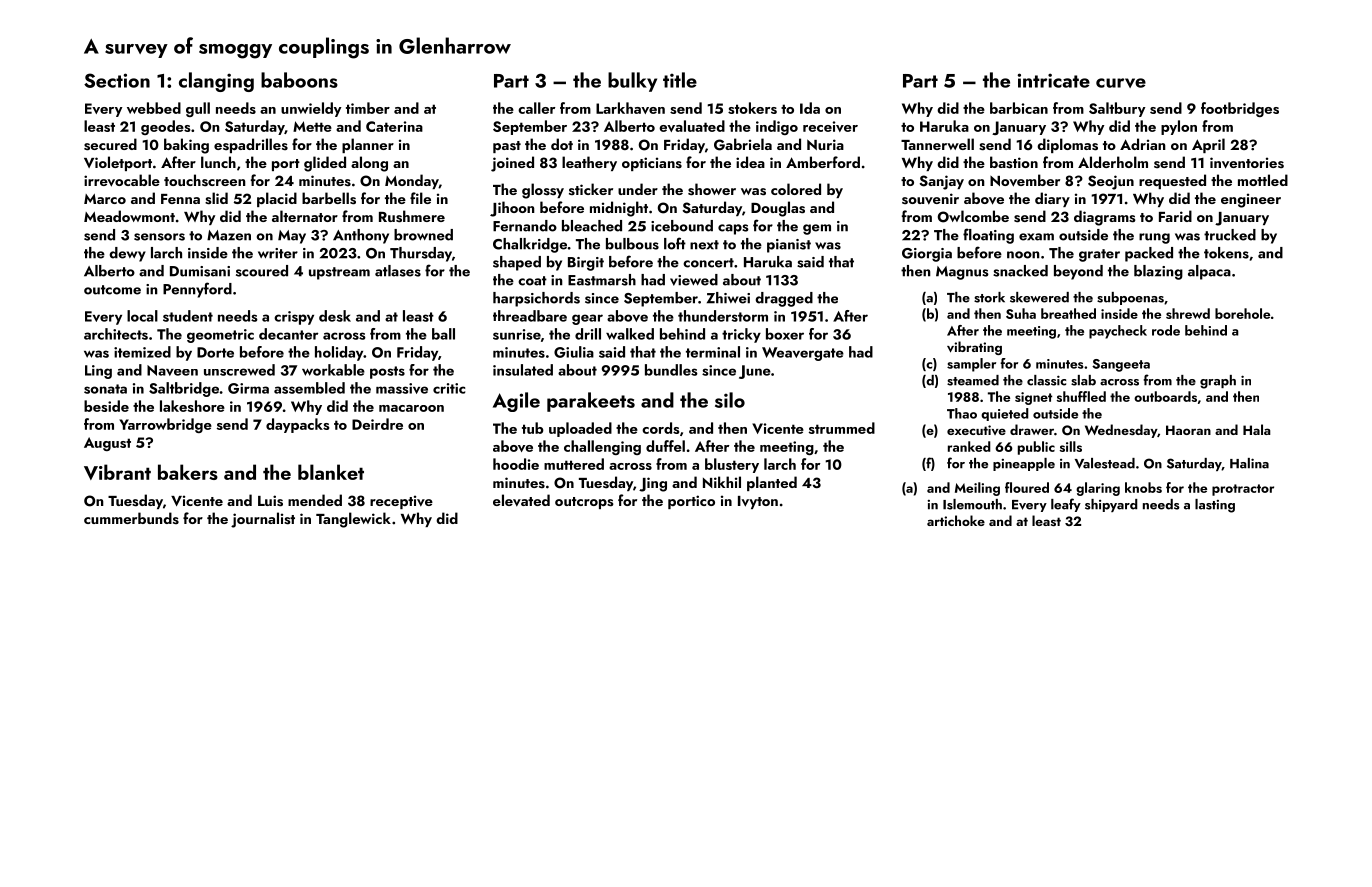 Image resolution: width=1372 pixels, height=887 pixels. What do you see at coordinates (107, 444) in the document?
I see `August` at bounding box center [107, 444].
